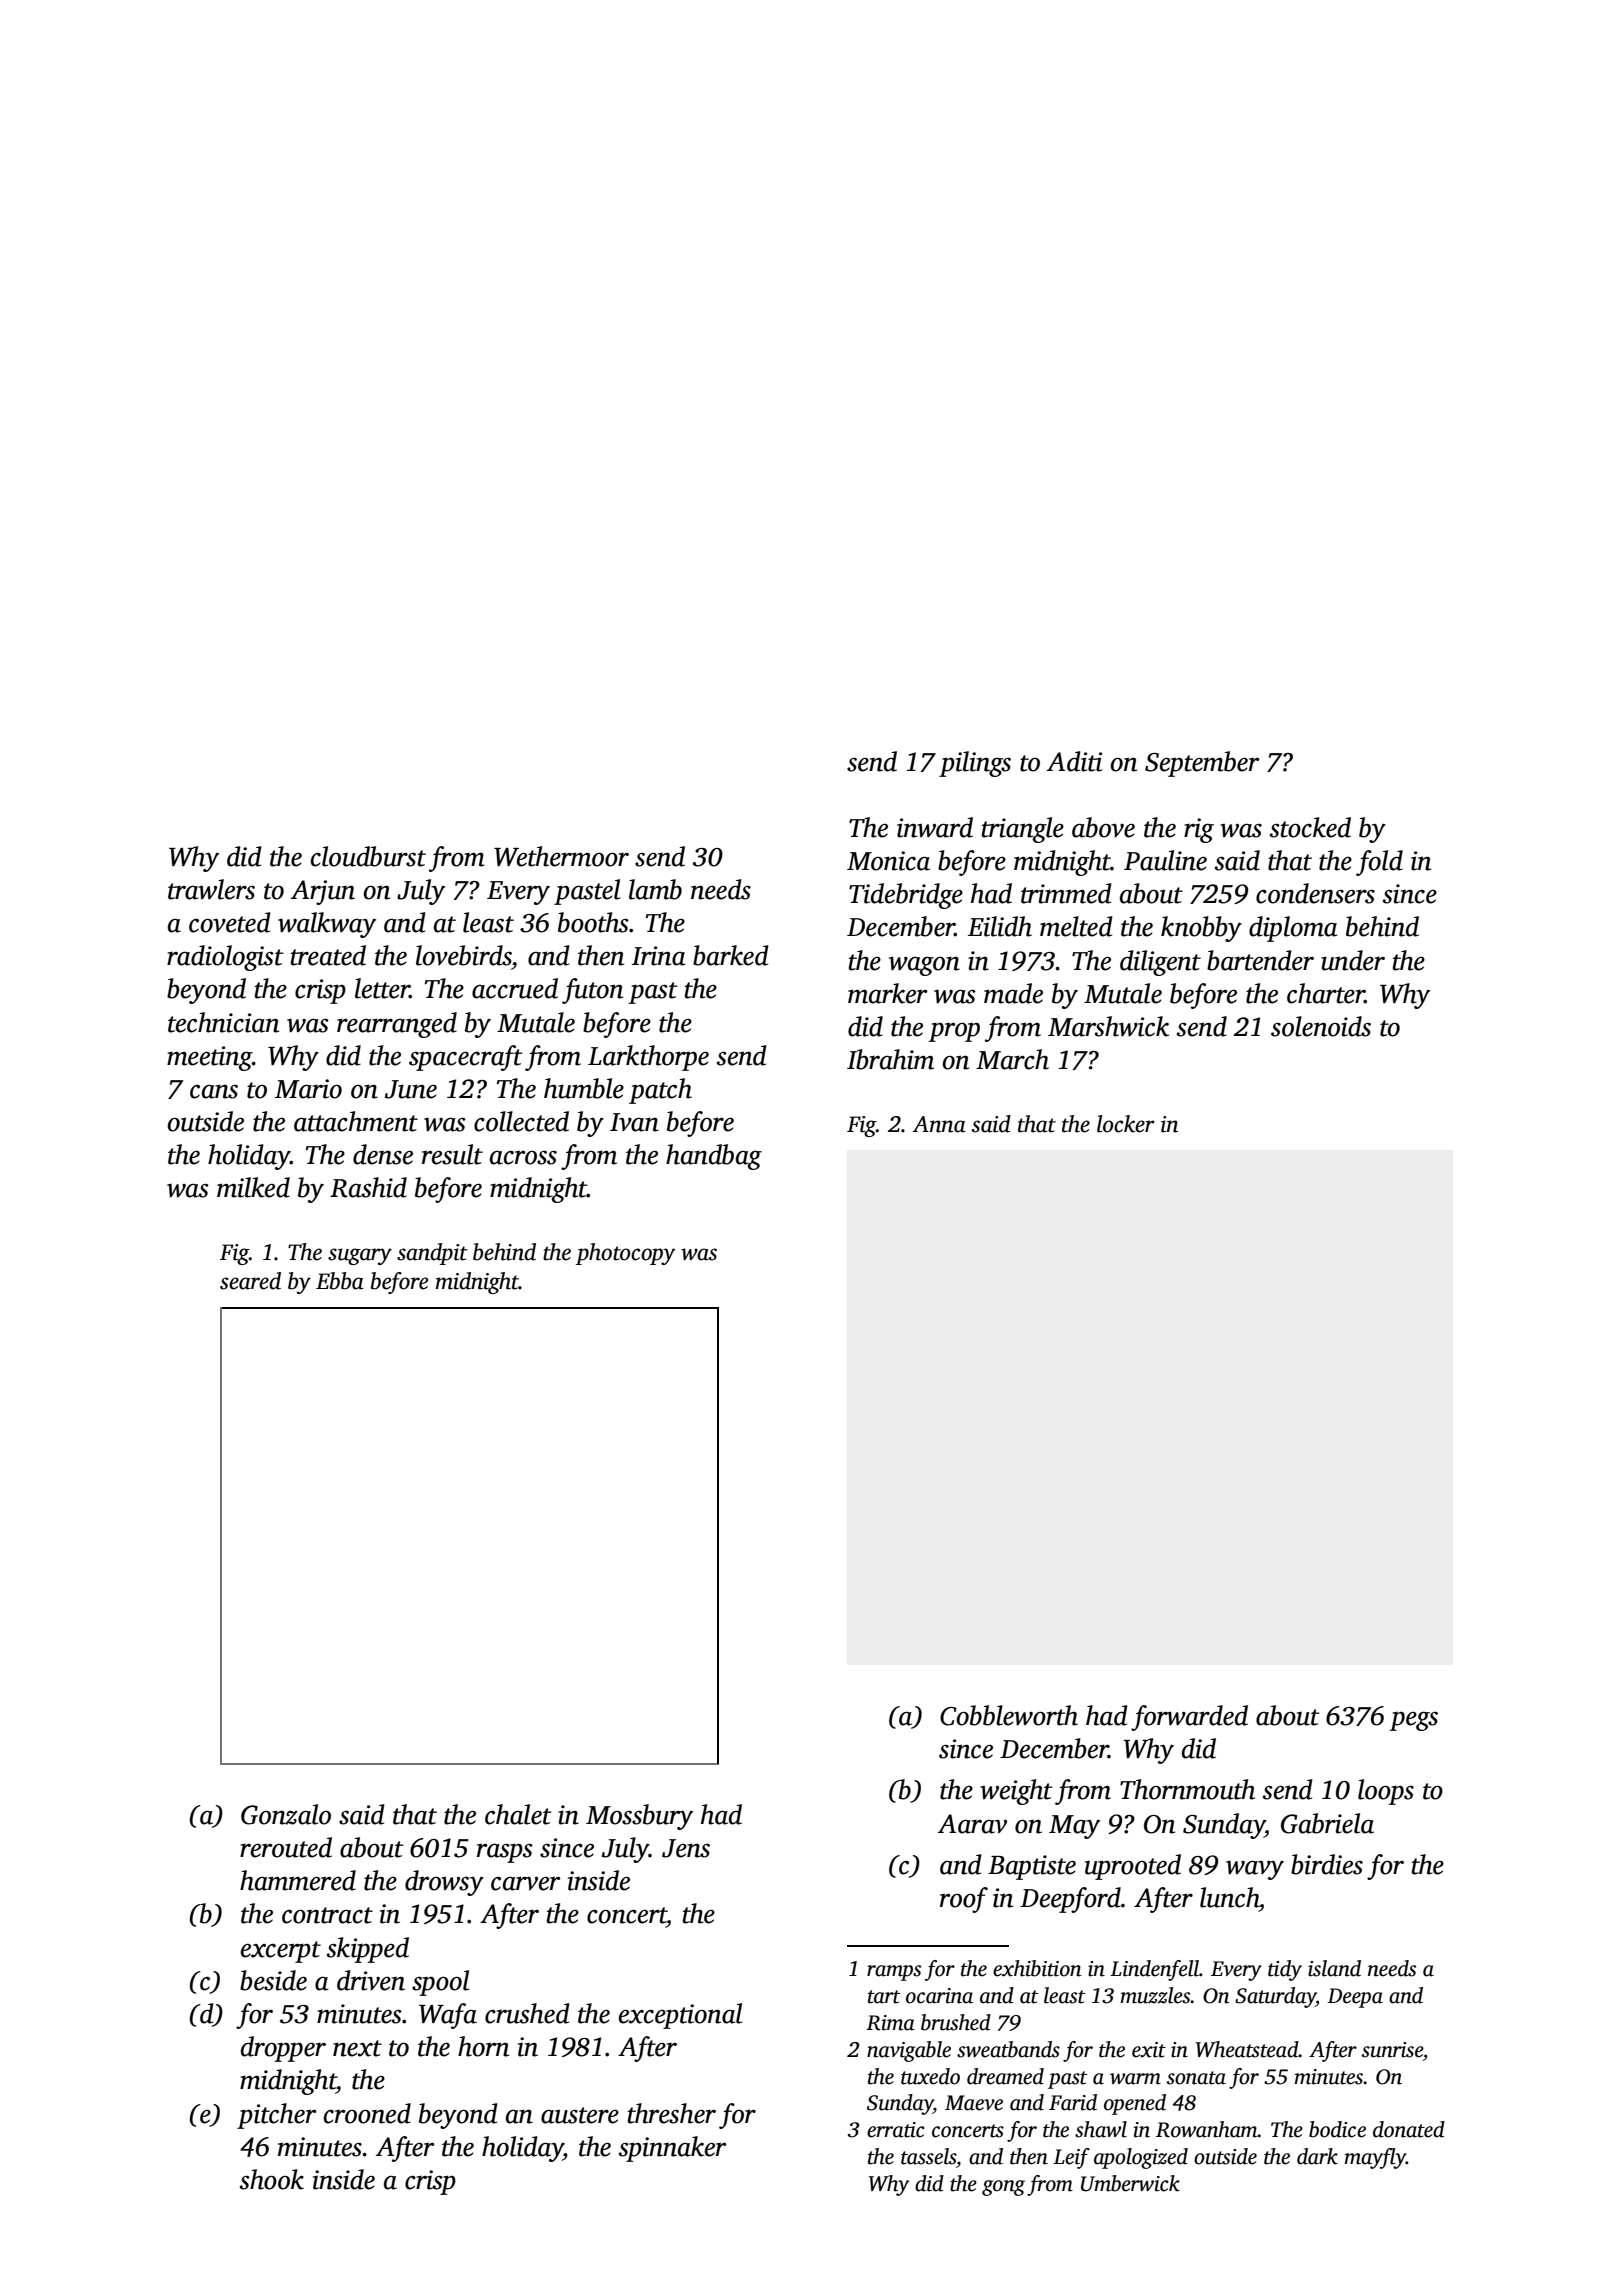 The height and width of the screenshot is (2292, 1620). Describe the element at coordinates (272, 2179) in the screenshot. I see `shook` at that location.
